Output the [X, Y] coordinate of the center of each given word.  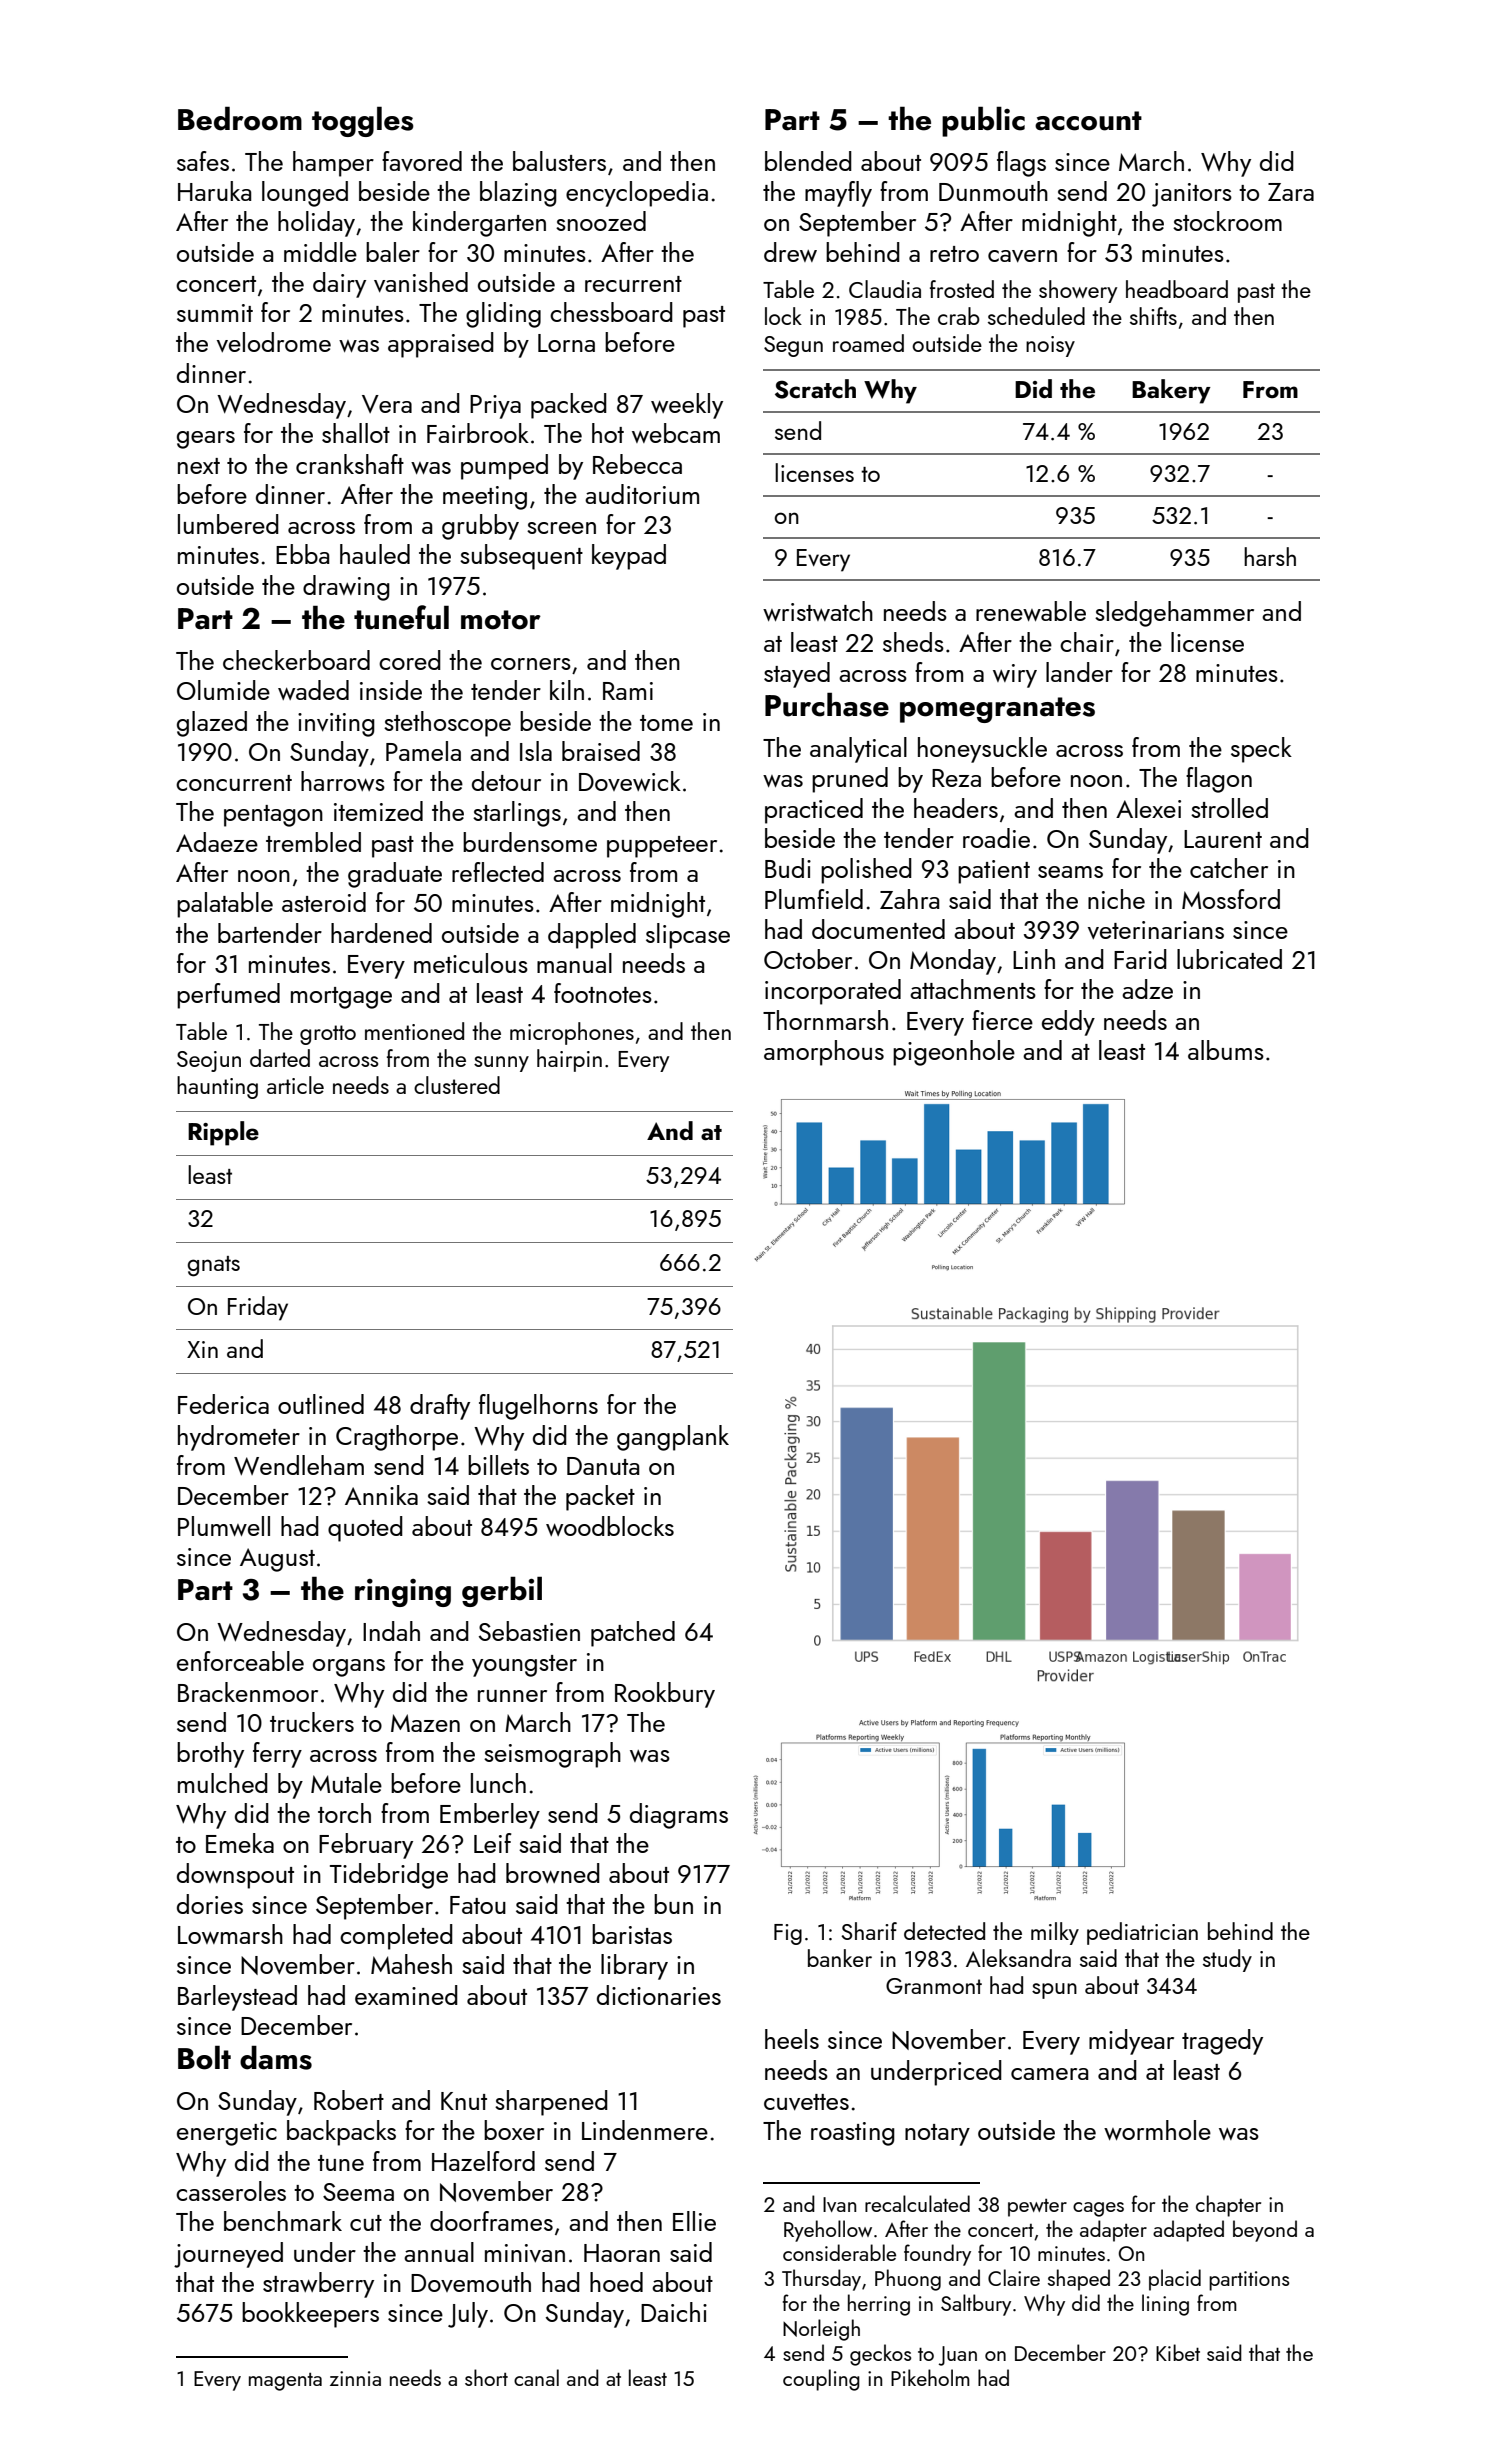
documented [878, 929]
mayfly [838, 194]
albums [1226, 1050]
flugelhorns [538, 1407]
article [295, 1085]
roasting [853, 2134]
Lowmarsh [230, 1934]
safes [203, 161]
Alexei [1148, 808]
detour [506, 781]
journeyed [228, 2255]
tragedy [1222, 2042]
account [1088, 121]
